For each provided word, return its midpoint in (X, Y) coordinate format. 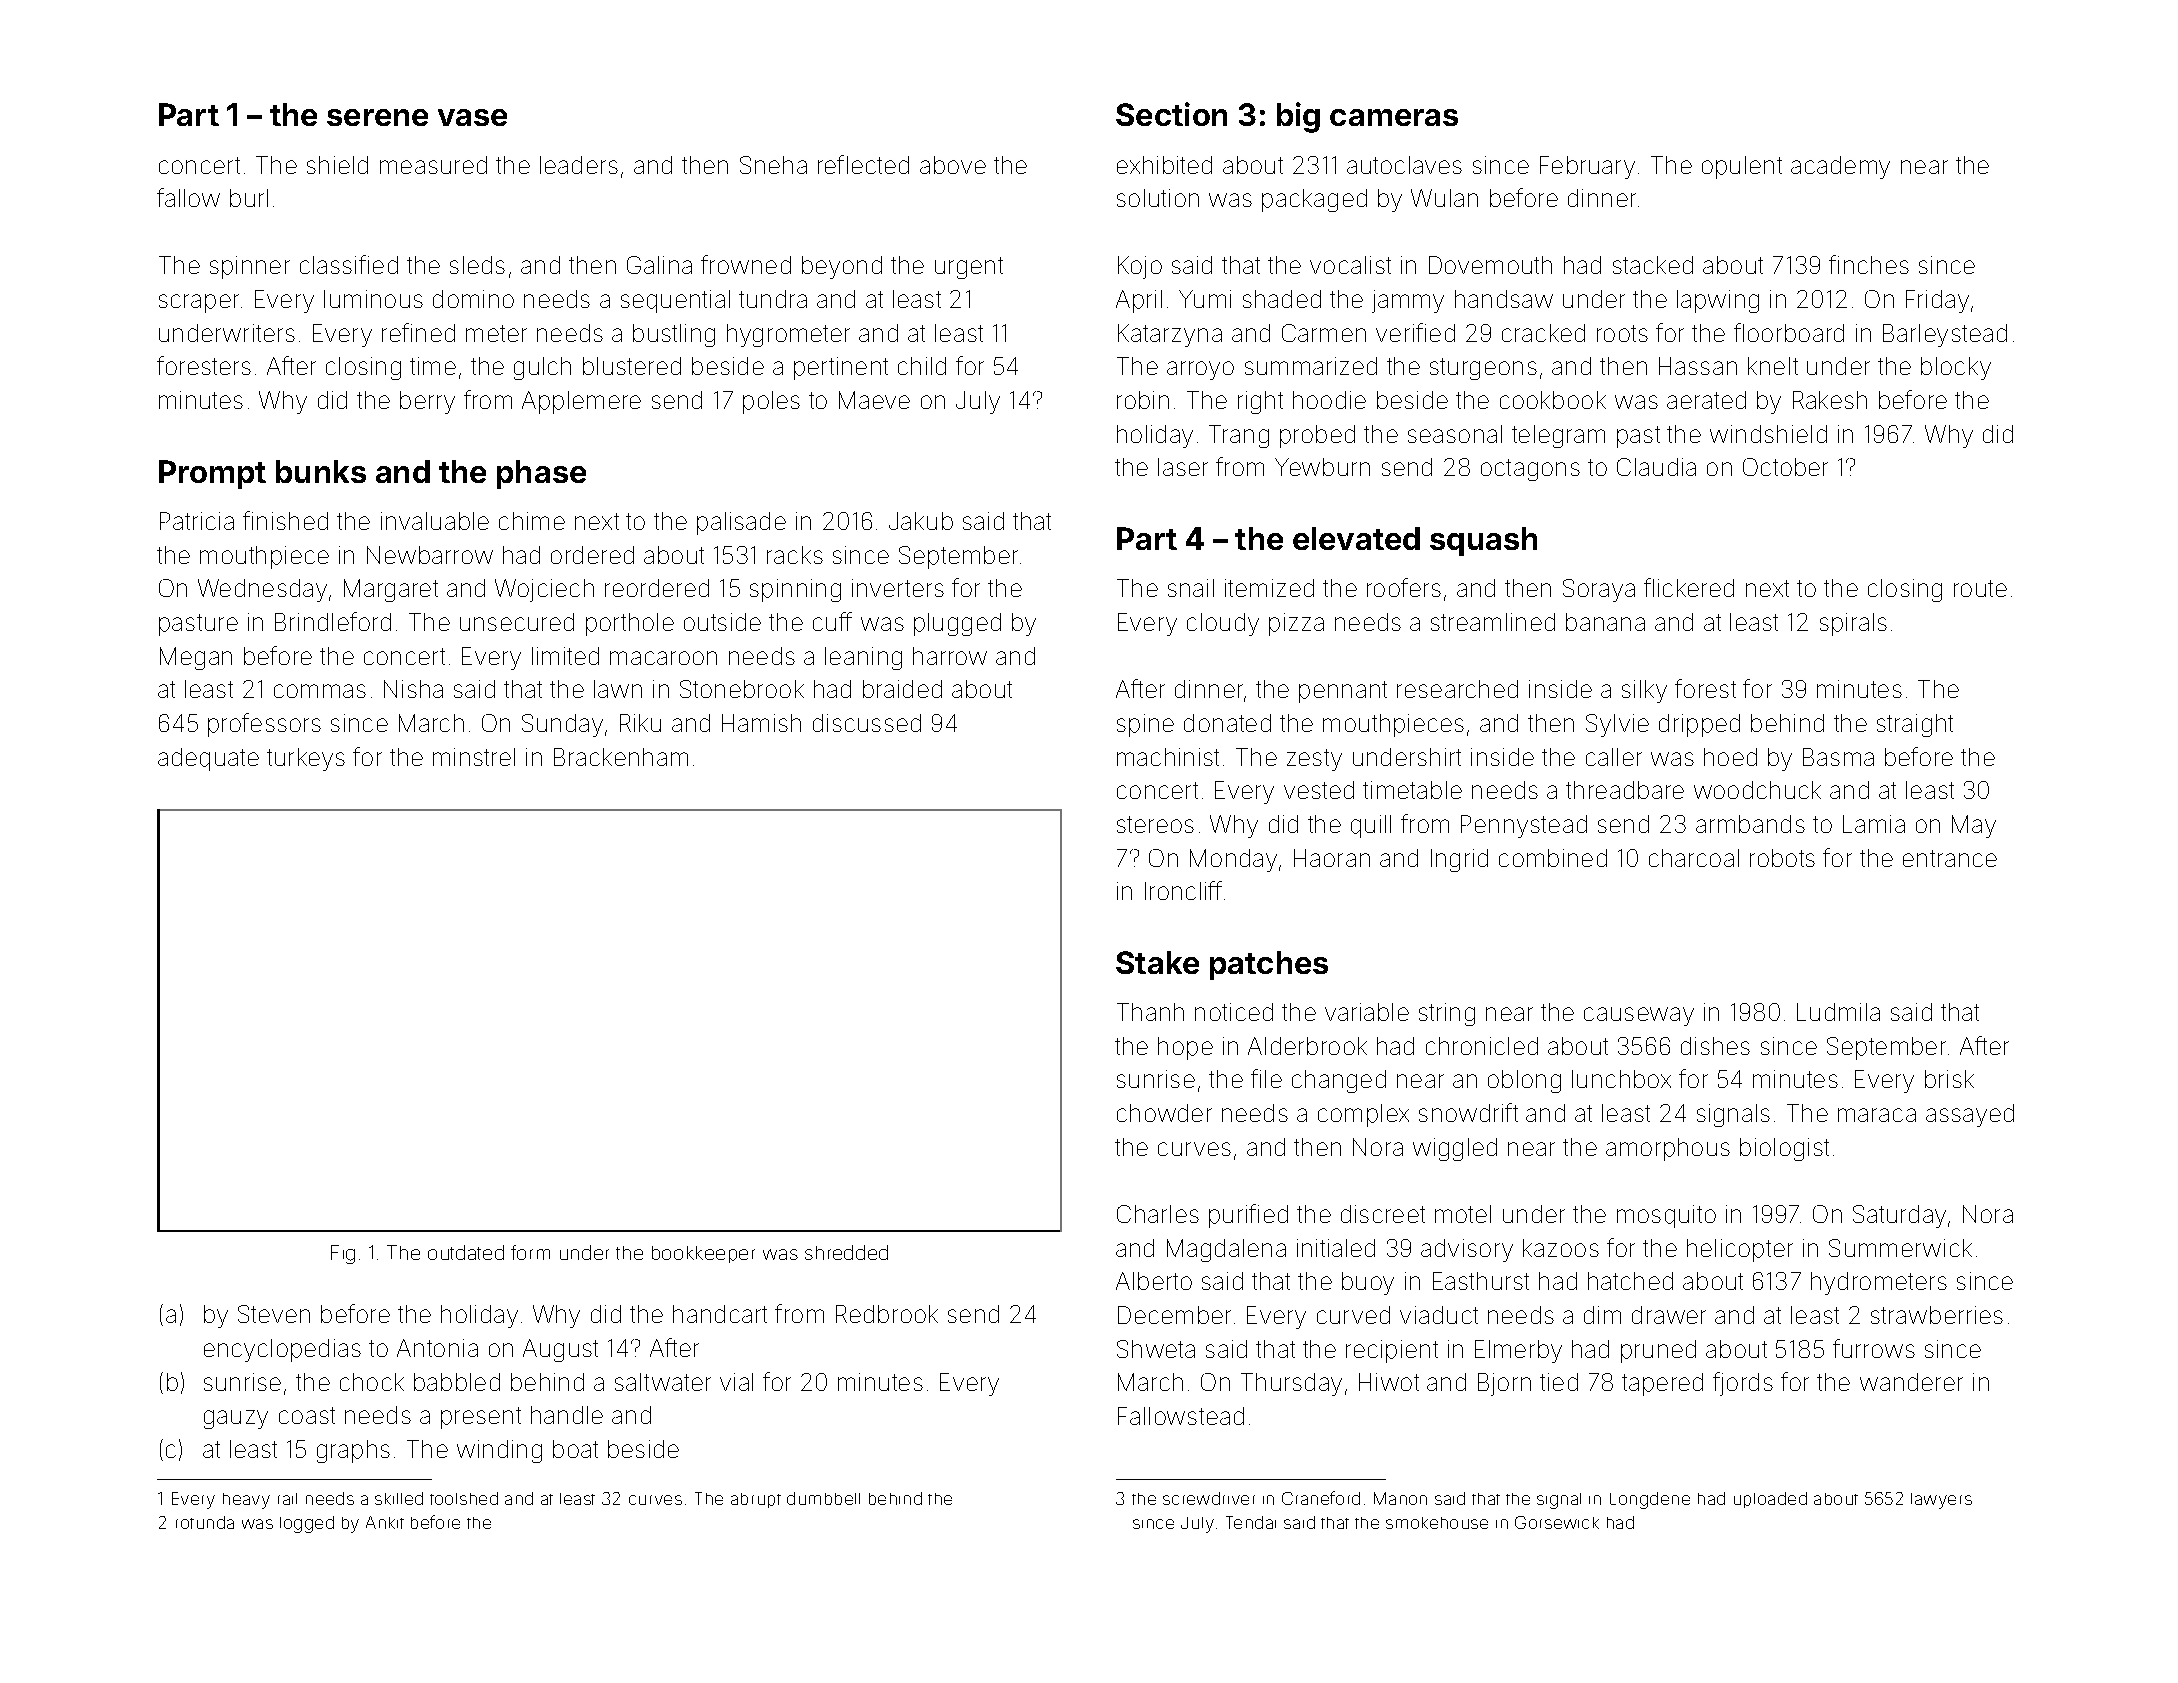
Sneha (773, 165)
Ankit (385, 1522)
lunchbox (1621, 1079)
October (1785, 467)
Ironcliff (1183, 890)
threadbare (1625, 790)
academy (1840, 167)
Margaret (391, 590)
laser (1183, 467)
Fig (343, 1254)
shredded (846, 1252)
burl (249, 198)
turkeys (306, 759)
